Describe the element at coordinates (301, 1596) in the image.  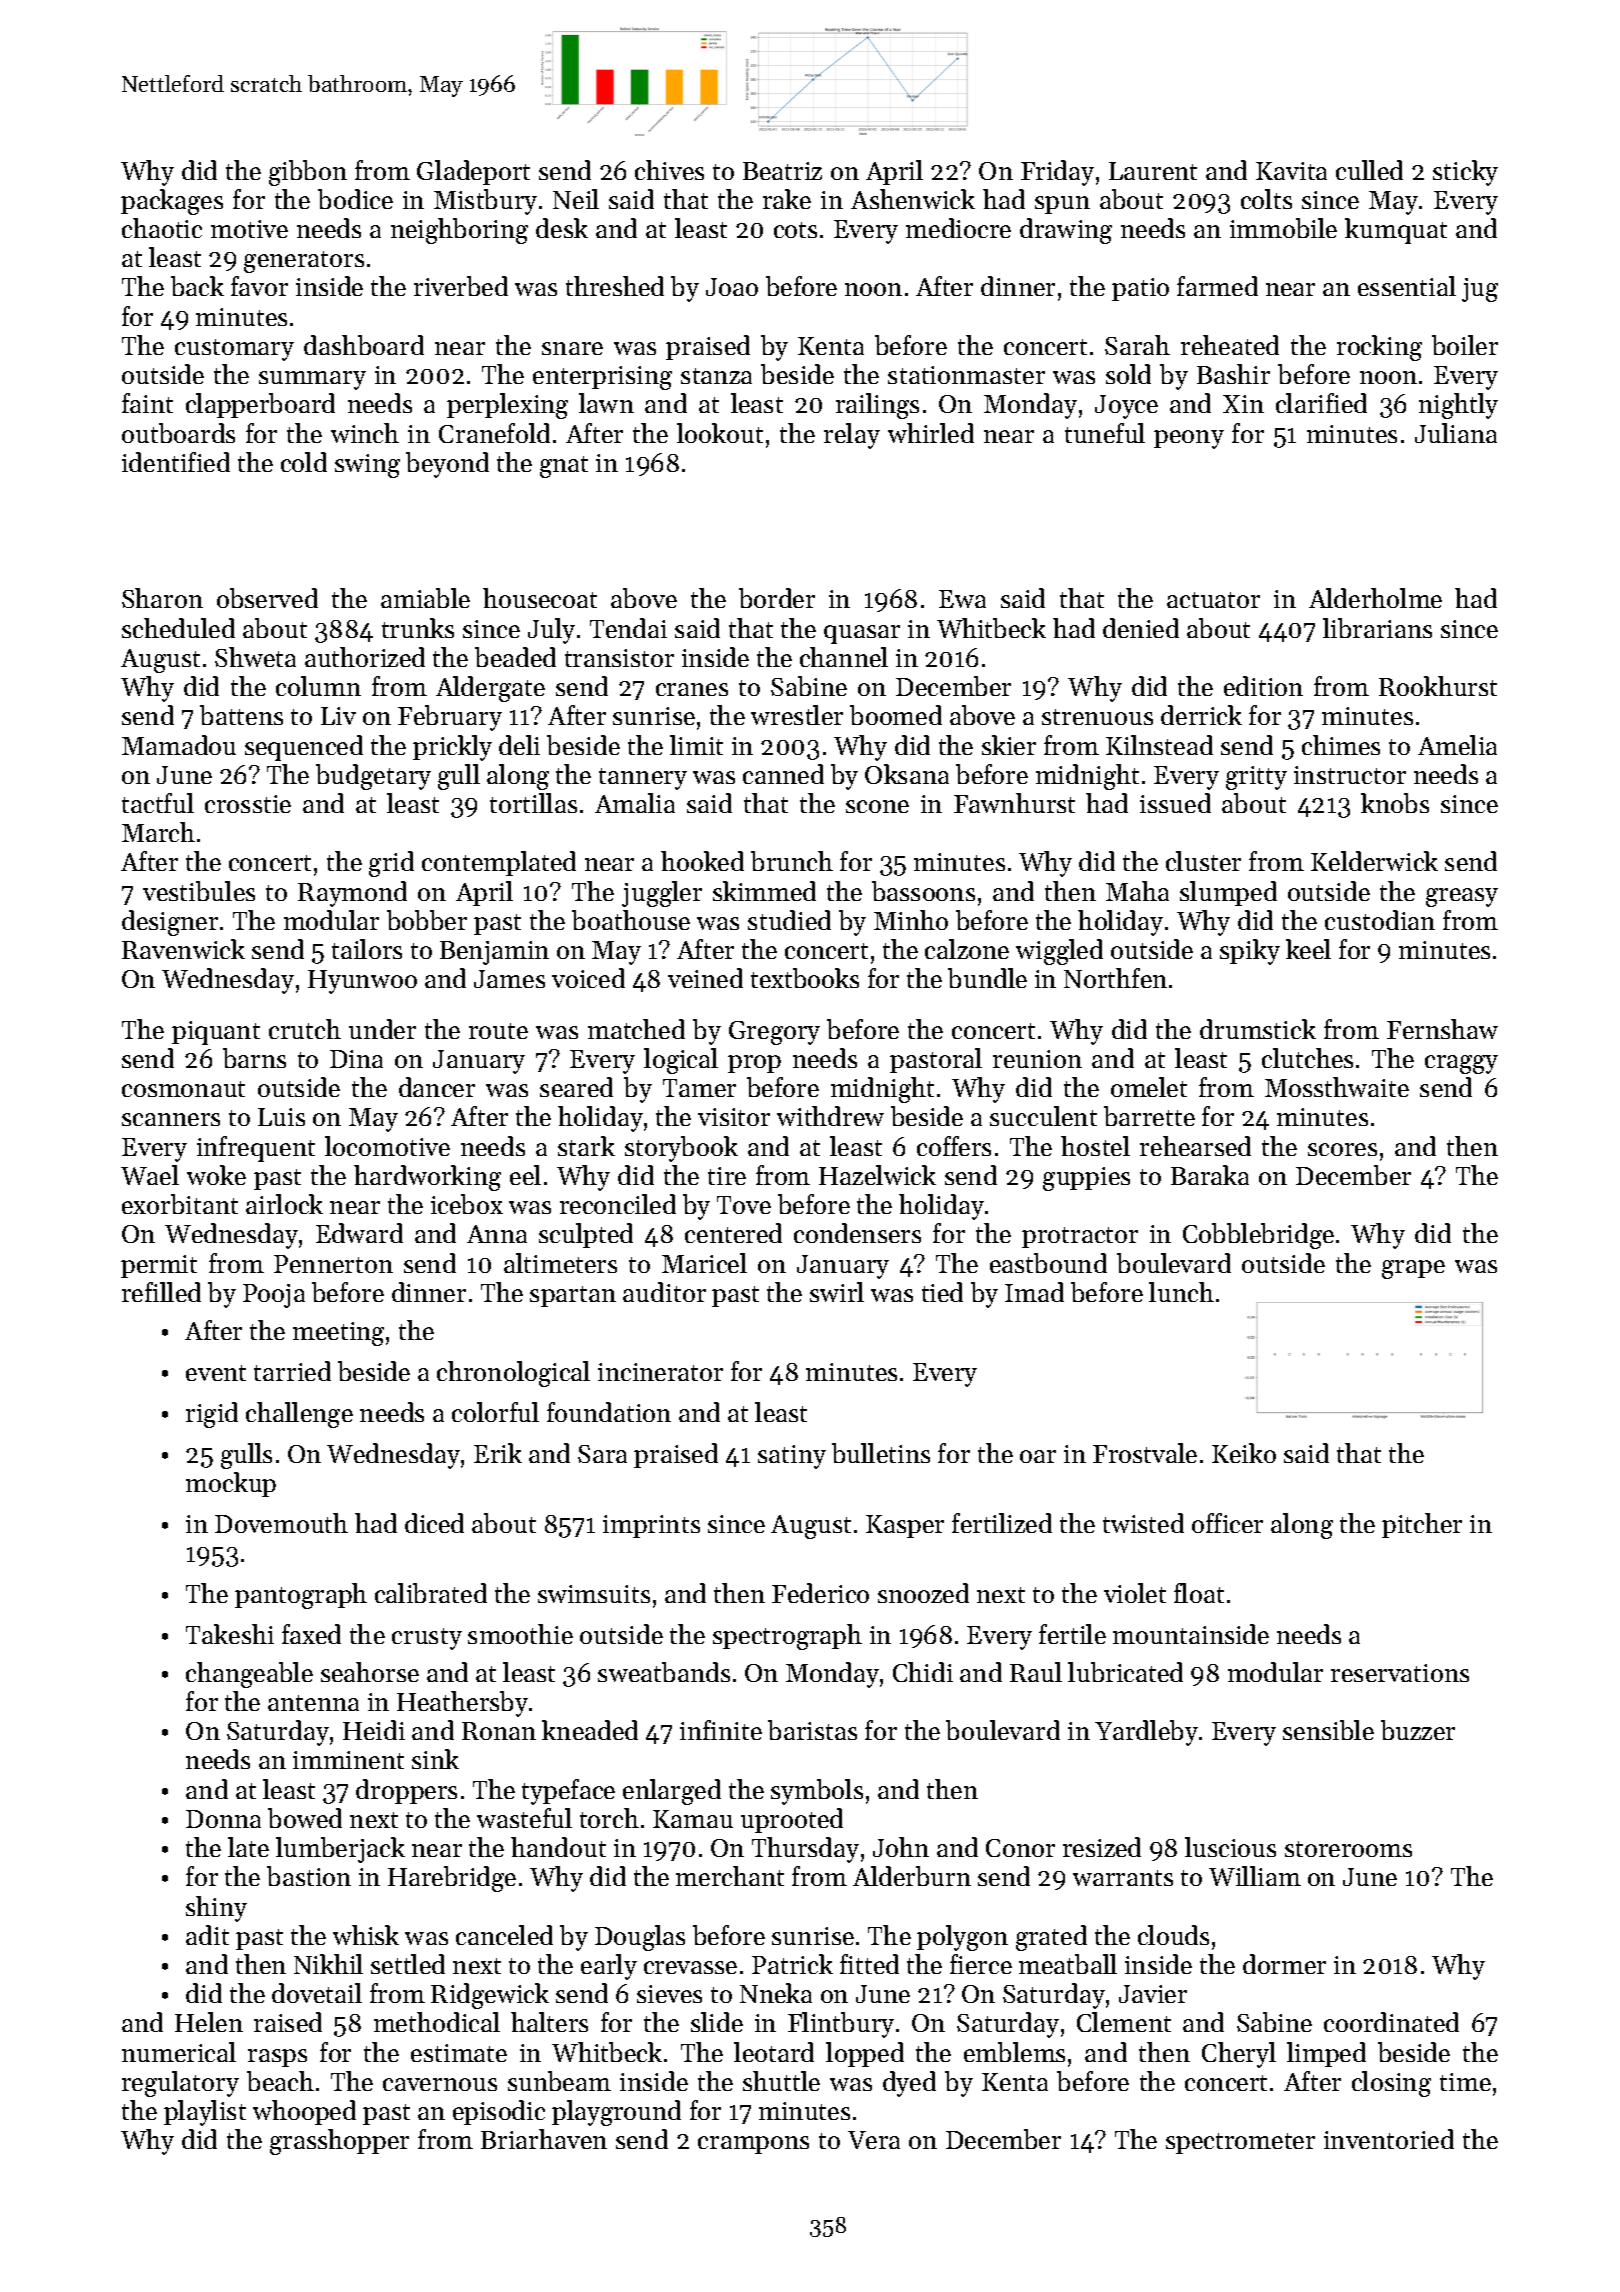
I see `pantograph` at that location.
